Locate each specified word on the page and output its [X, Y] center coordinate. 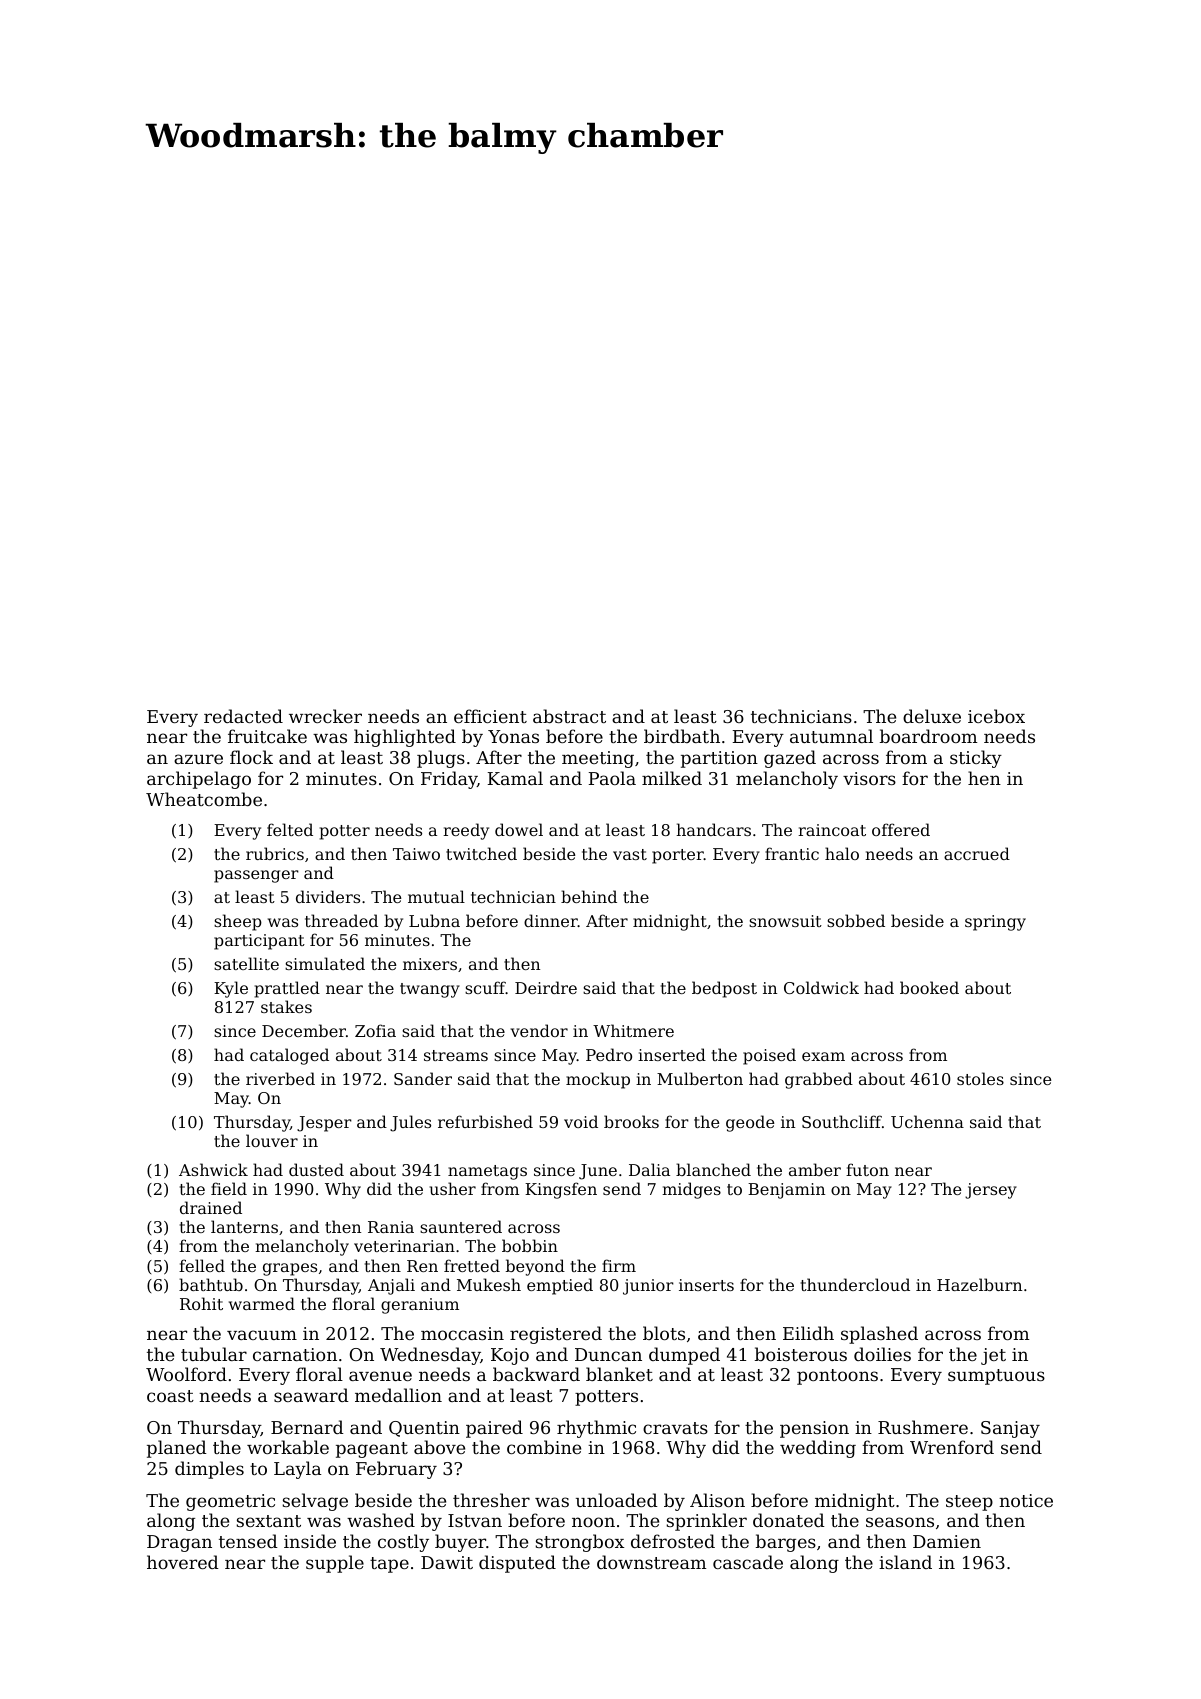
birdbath [682, 736]
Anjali [391, 1286]
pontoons [837, 1377]
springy [995, 923]
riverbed [280, 1078]
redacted [243, 716]
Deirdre [546, 987]
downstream [651, 1562]
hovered [183, 1562]
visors [869, 778]
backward [536, 1374]
